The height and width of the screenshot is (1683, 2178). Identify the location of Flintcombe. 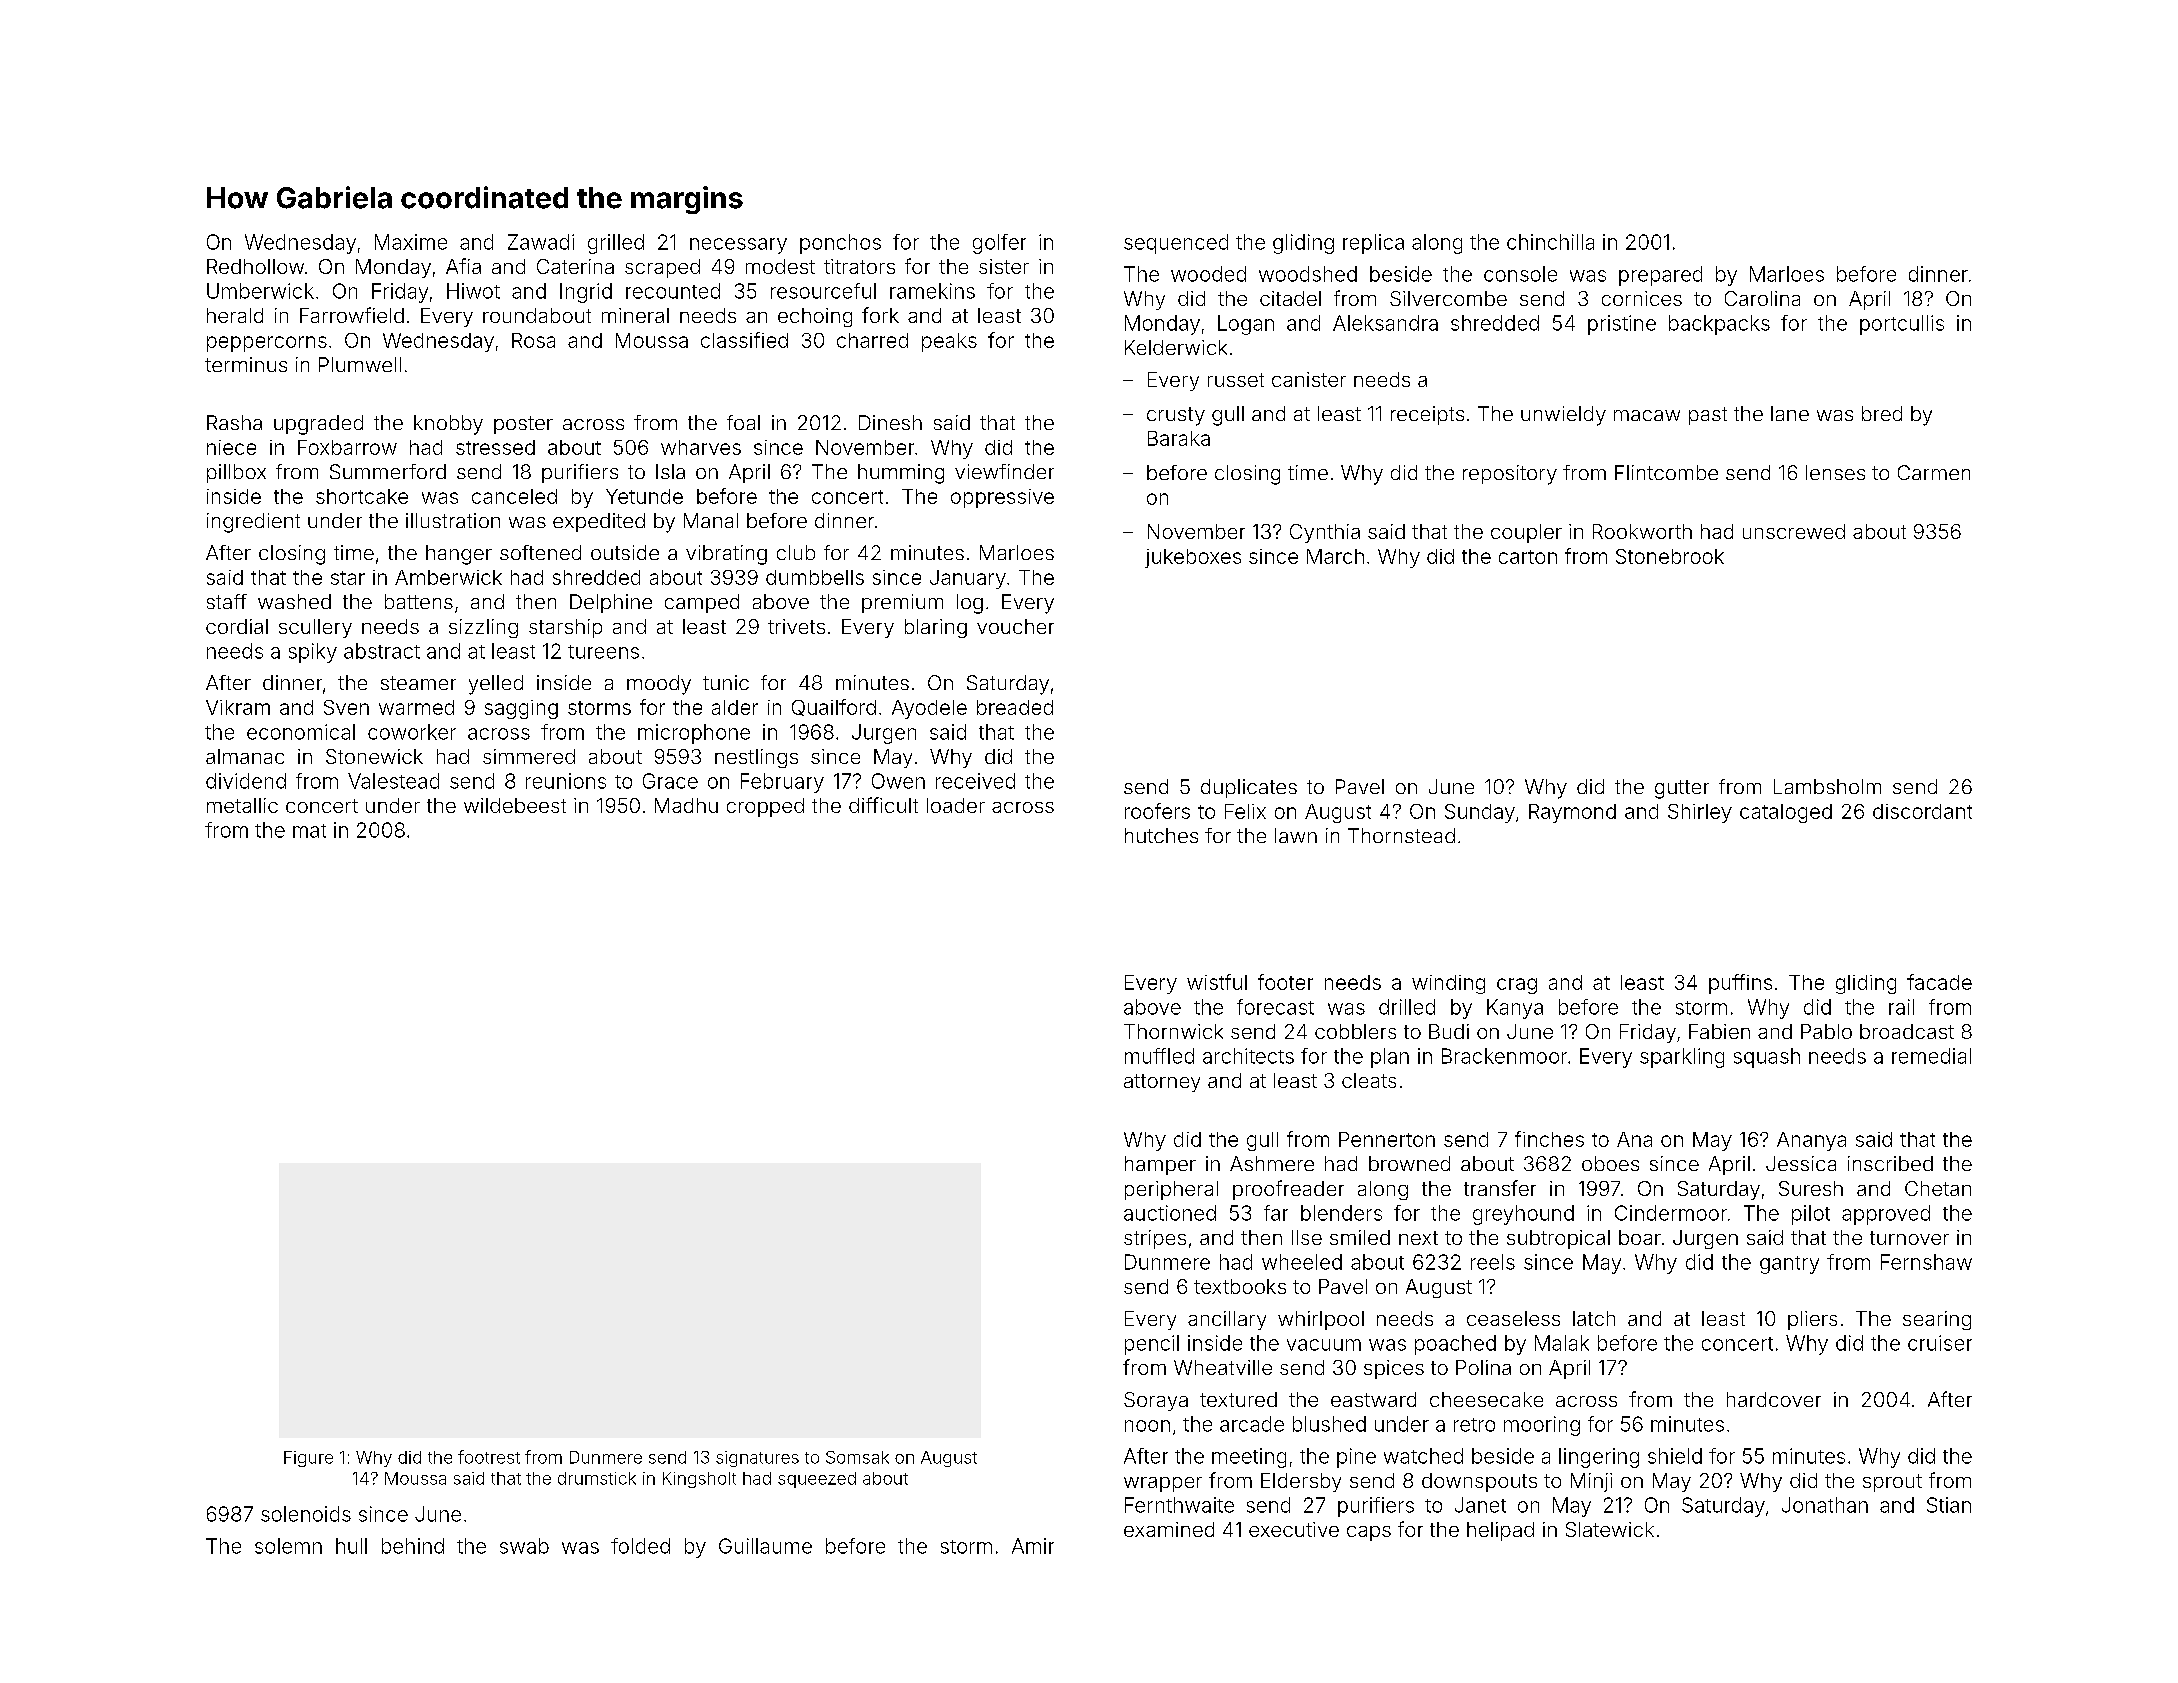
(1666, 472).
